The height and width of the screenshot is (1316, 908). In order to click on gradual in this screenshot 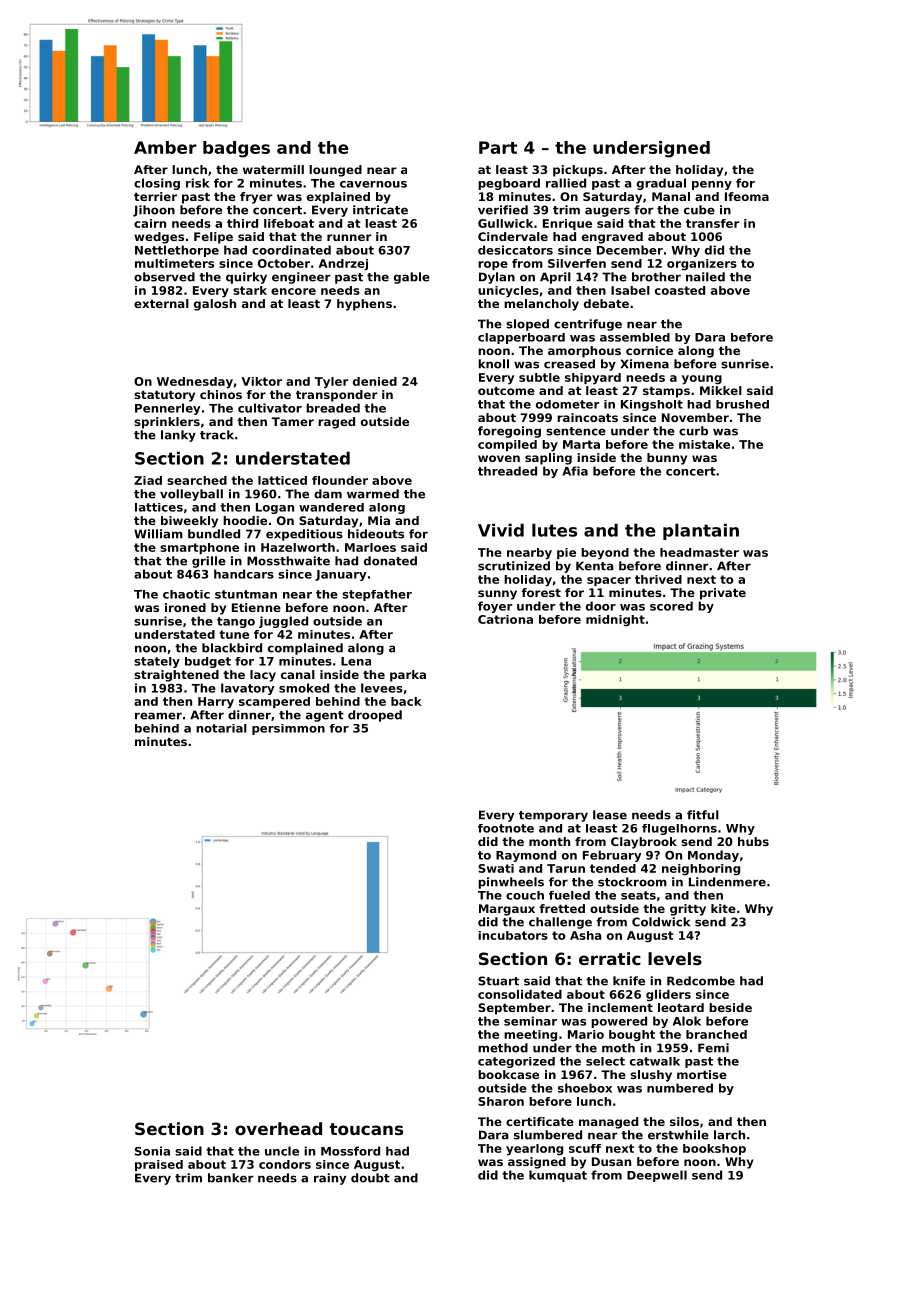, I will do `click(661, 184)`.
